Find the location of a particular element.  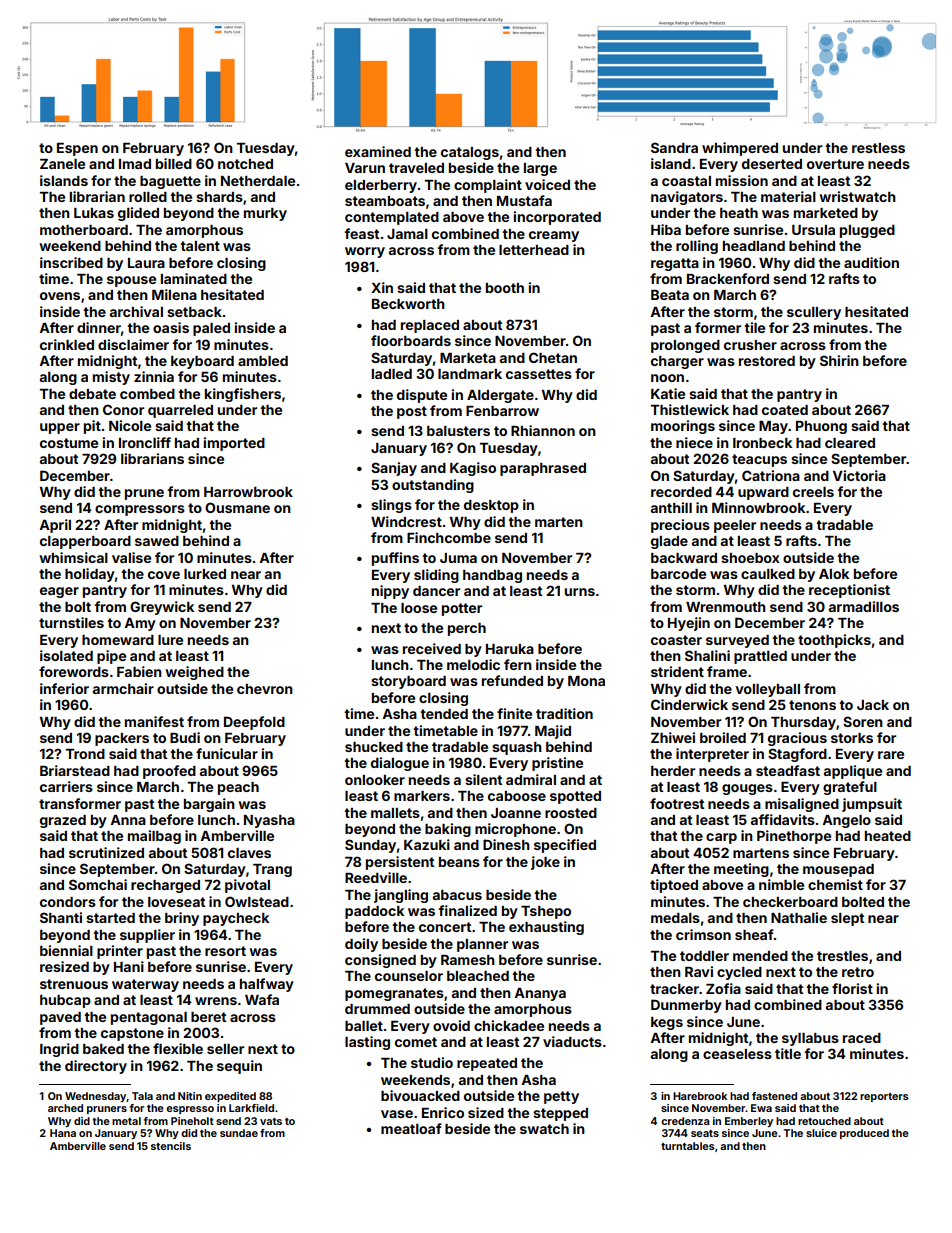

produced is located at coordinates (864, 1134).
